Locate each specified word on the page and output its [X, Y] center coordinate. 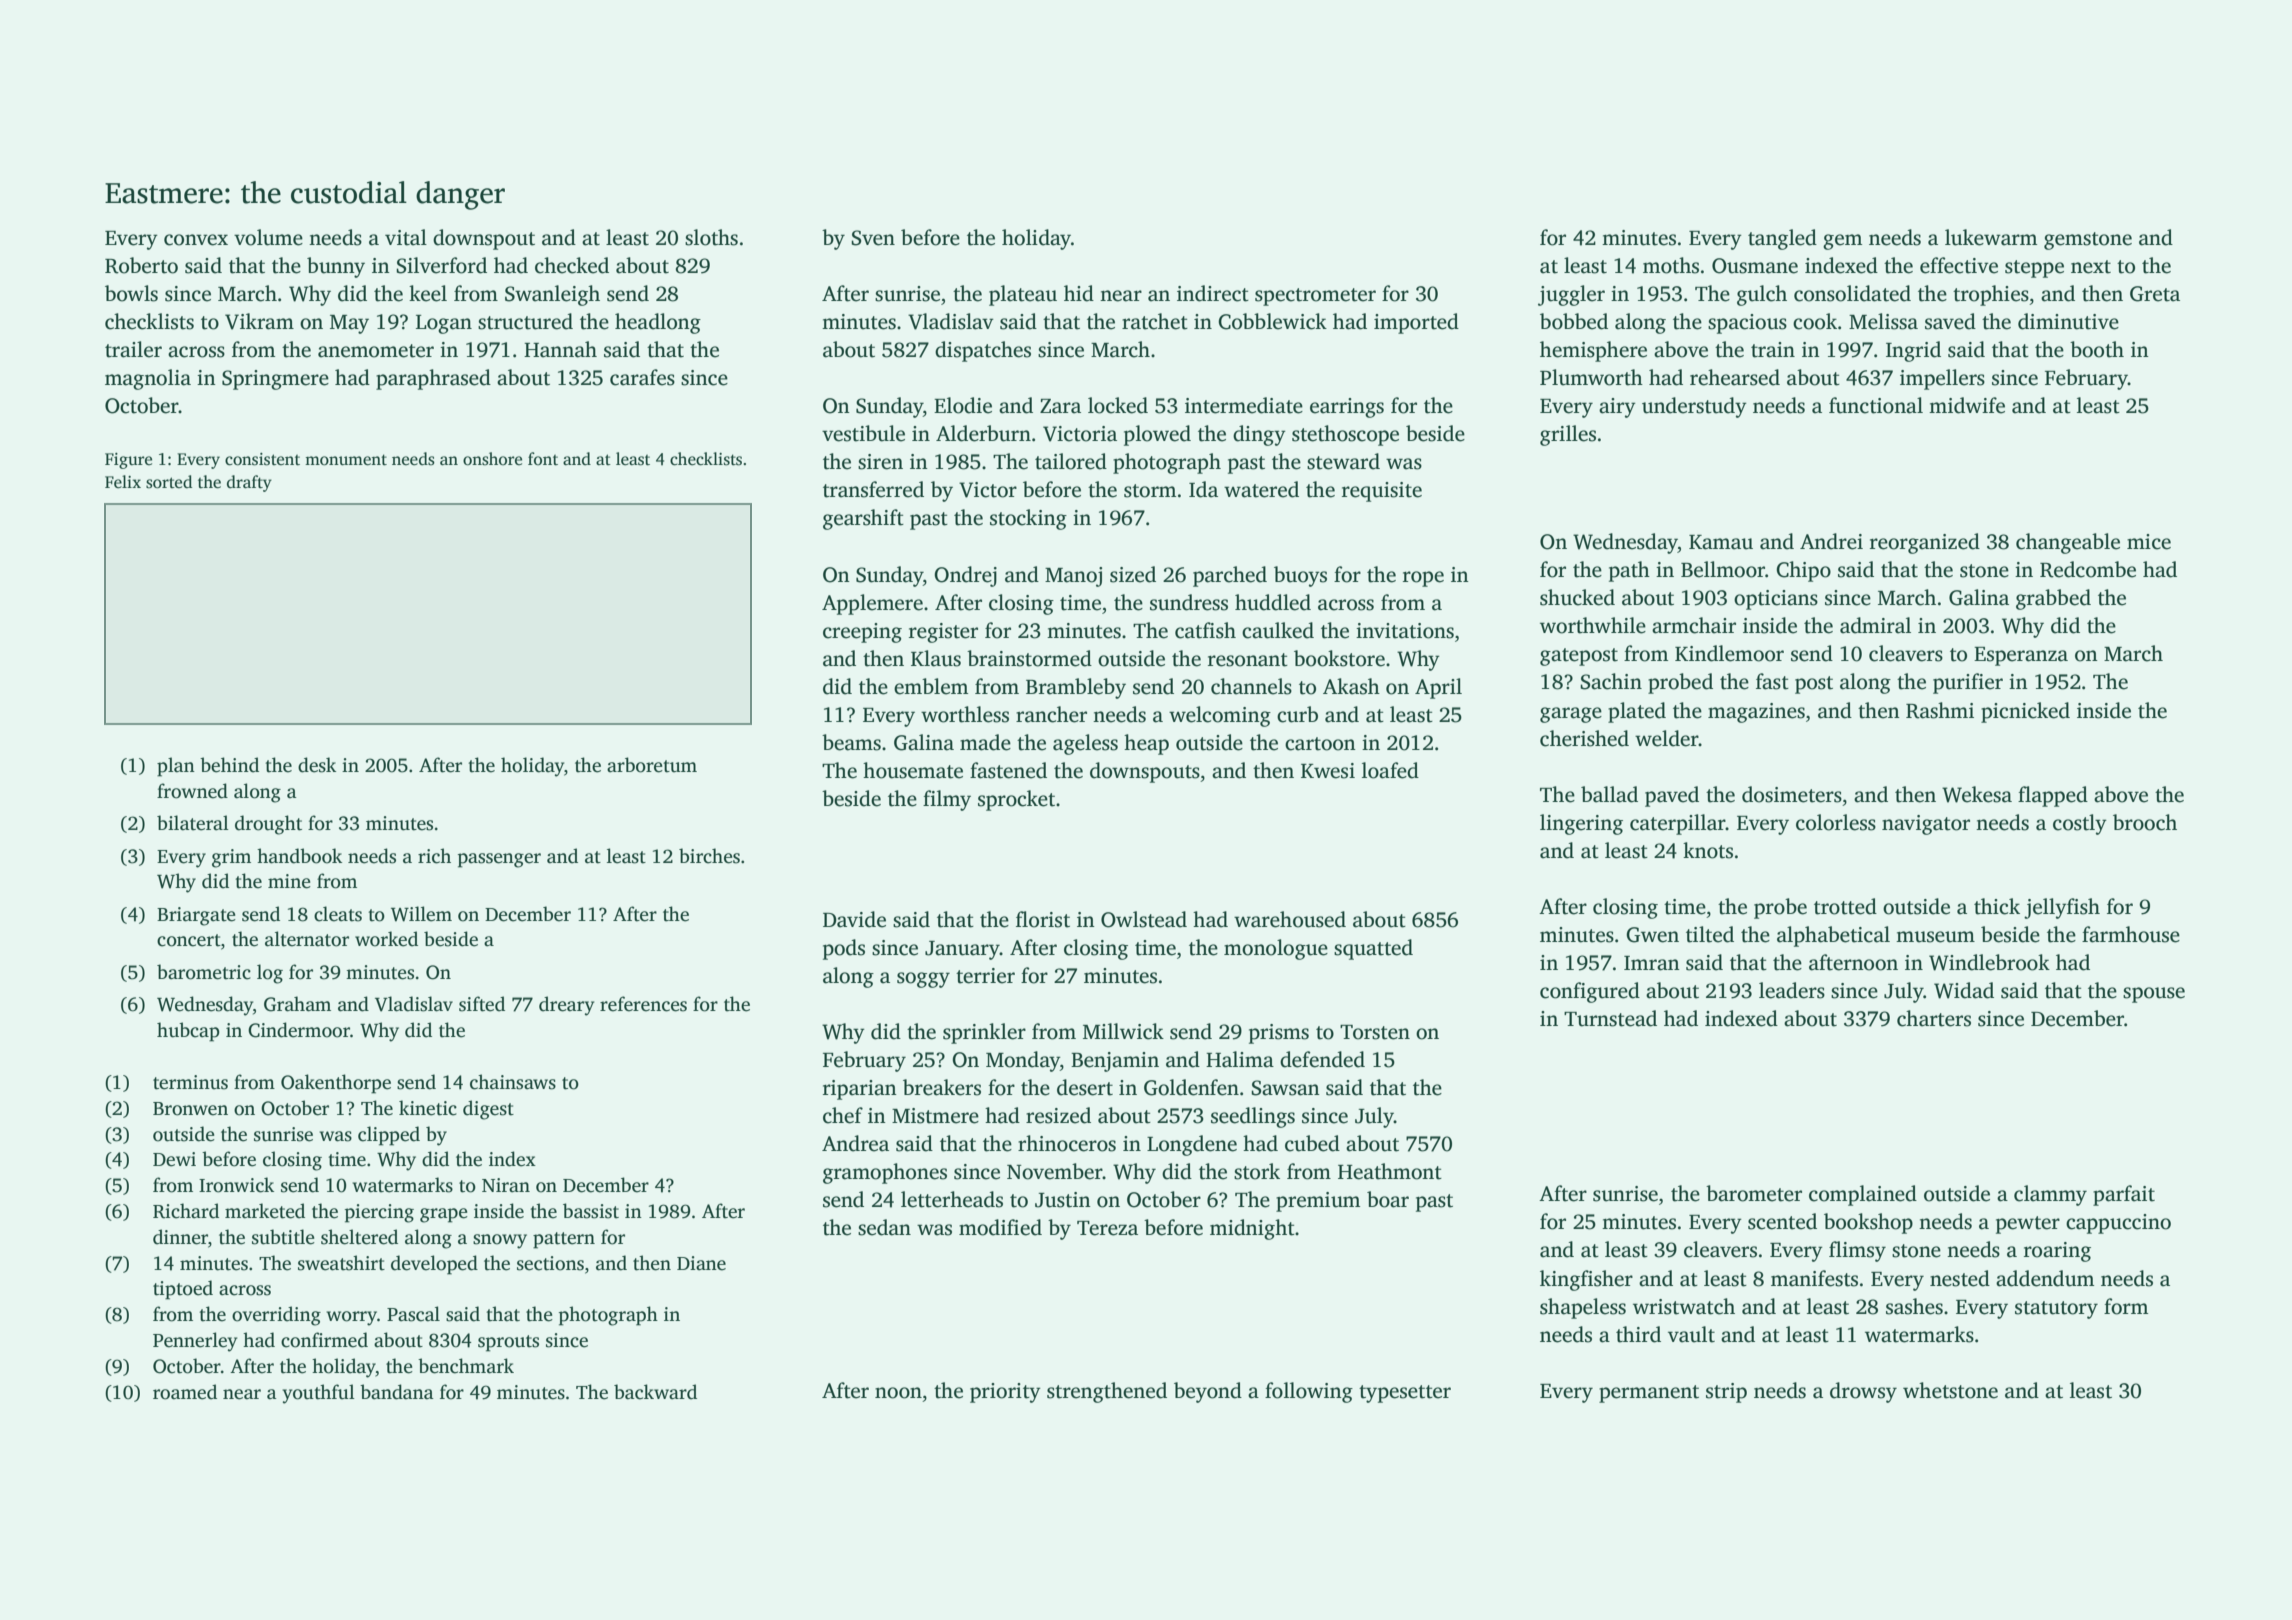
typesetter [1405, 1394]
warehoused [1290, 919]
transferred [873, 489]
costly [2080, 824]
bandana [397, 1392]
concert [189, 940]
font [543, 459]
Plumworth [1591, 377]
